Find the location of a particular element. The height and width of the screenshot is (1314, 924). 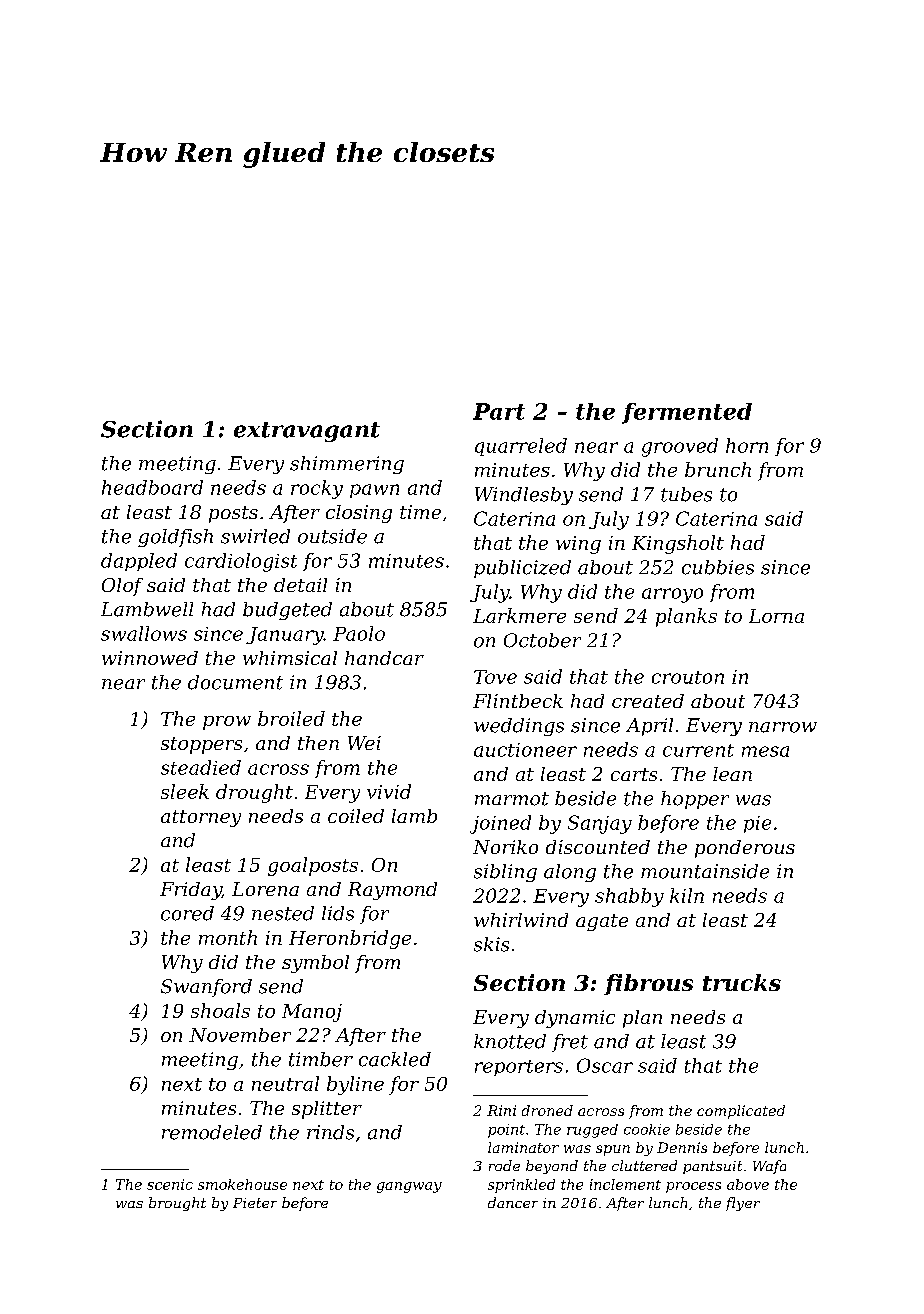

document is located at coordinates (235, 682).
